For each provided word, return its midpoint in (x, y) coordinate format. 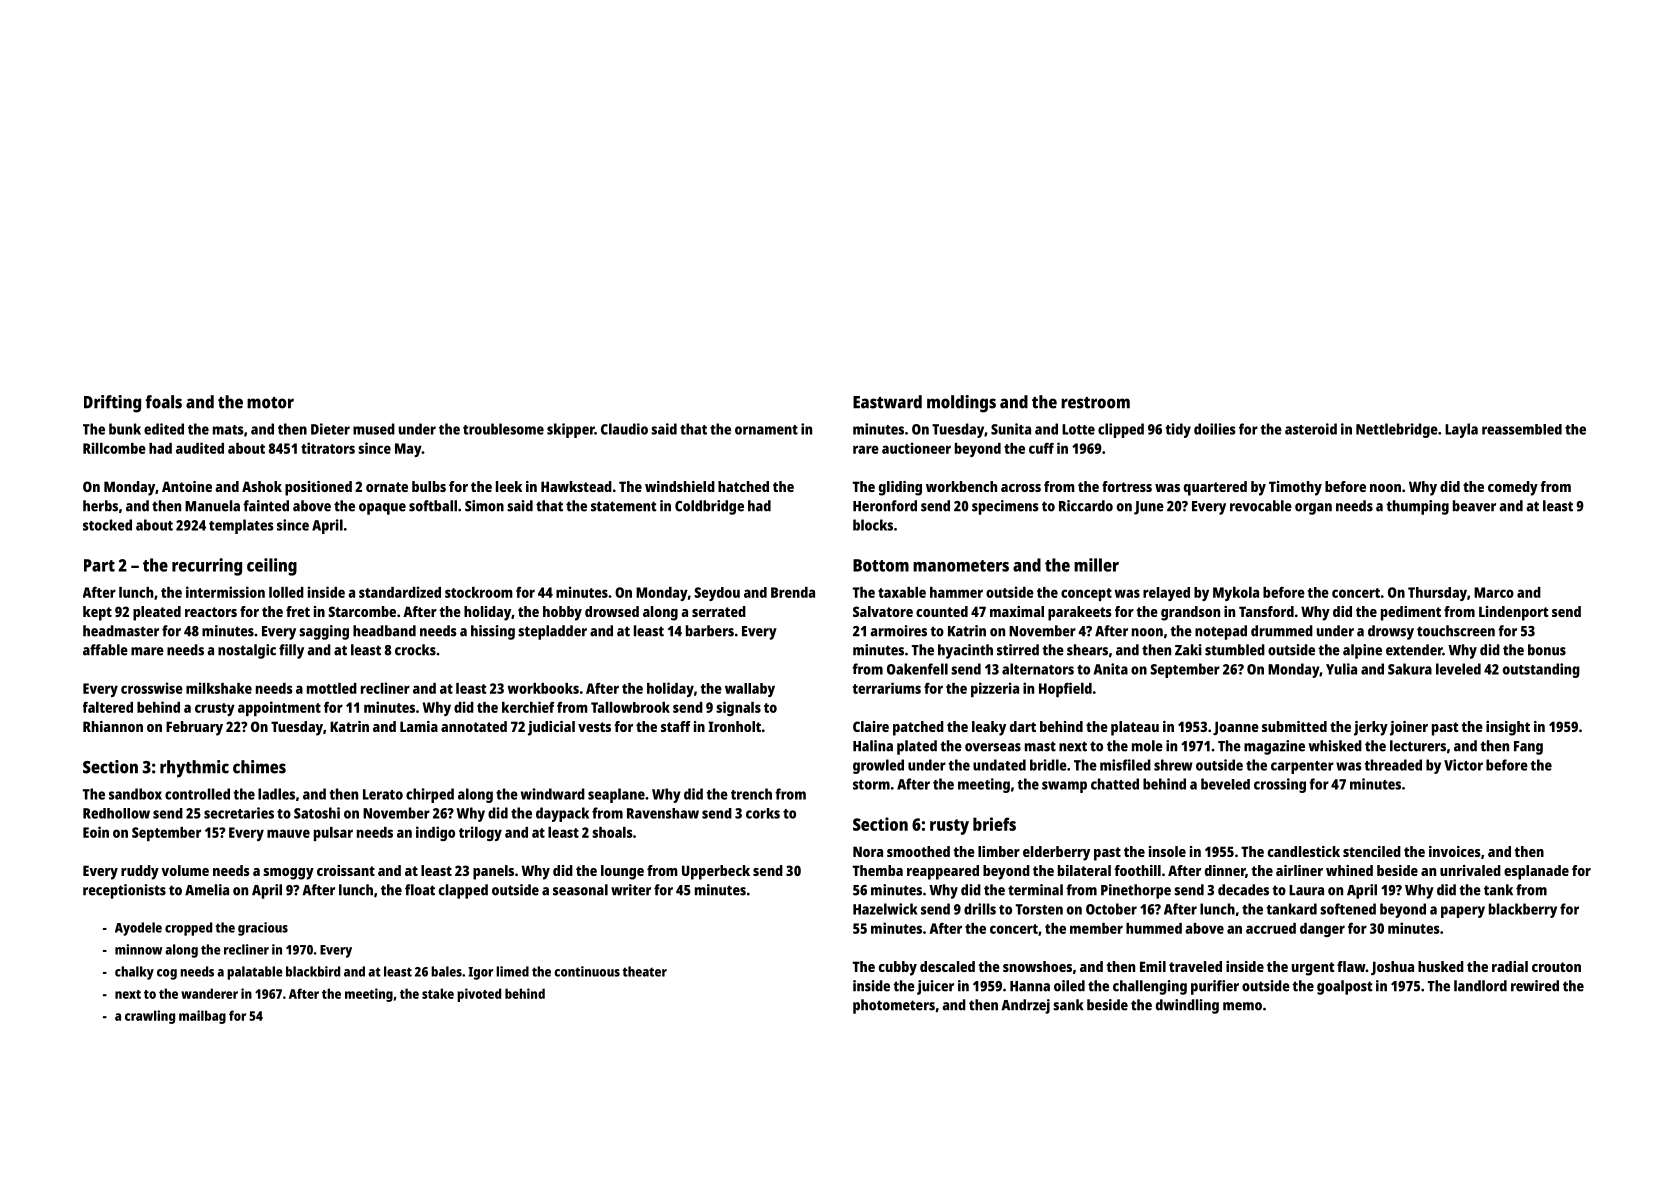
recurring (207, 567)
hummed (1154, 928)
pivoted (479, 995)
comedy (1513, 488)
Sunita (1011, 429)
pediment (1411, 613)
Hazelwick (885, 909)
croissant (346, 870)
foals (163, 402)
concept (1086, 594)
